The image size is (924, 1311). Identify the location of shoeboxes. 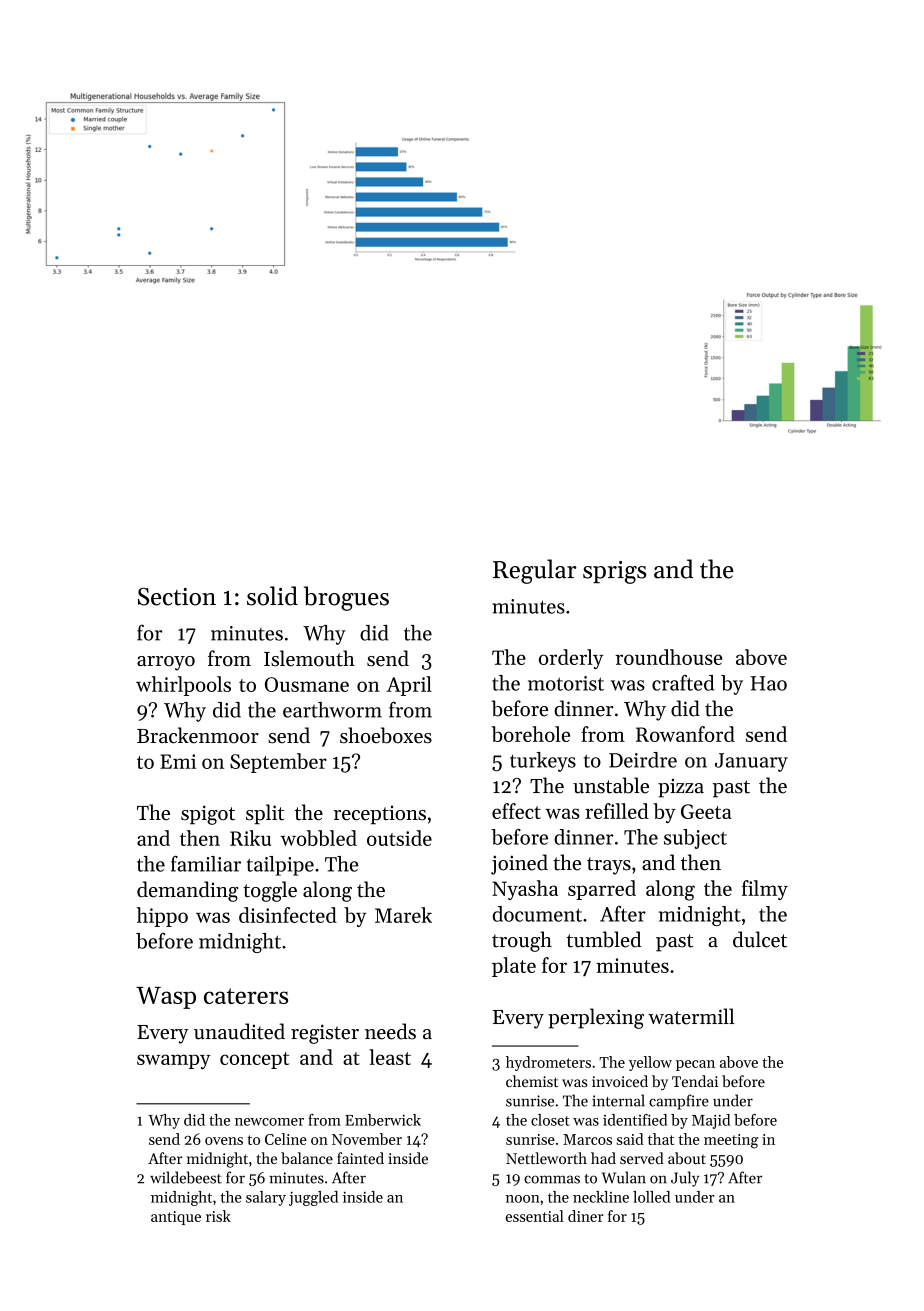
(386, 735).
